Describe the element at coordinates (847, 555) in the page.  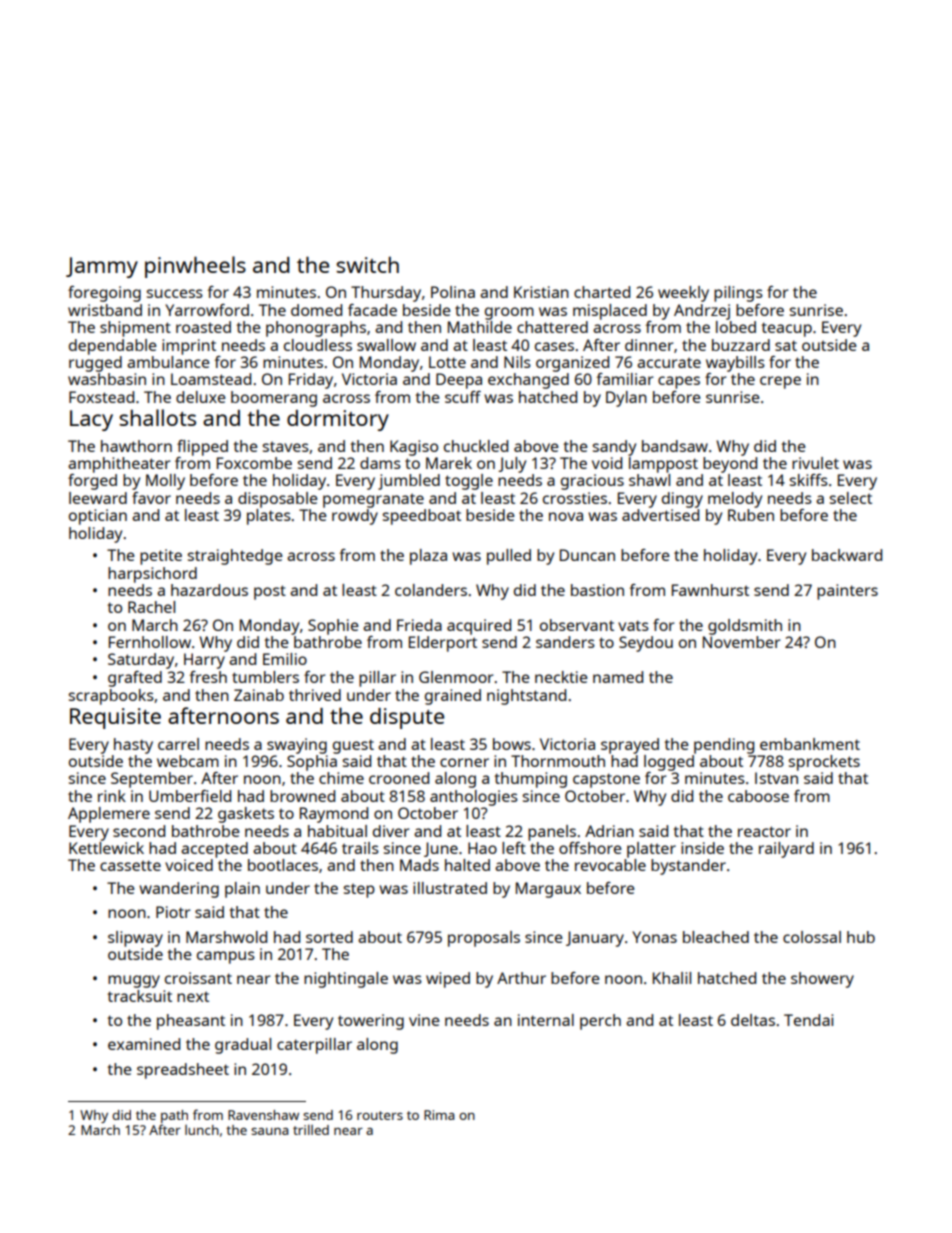
I see `backward` at that location.
